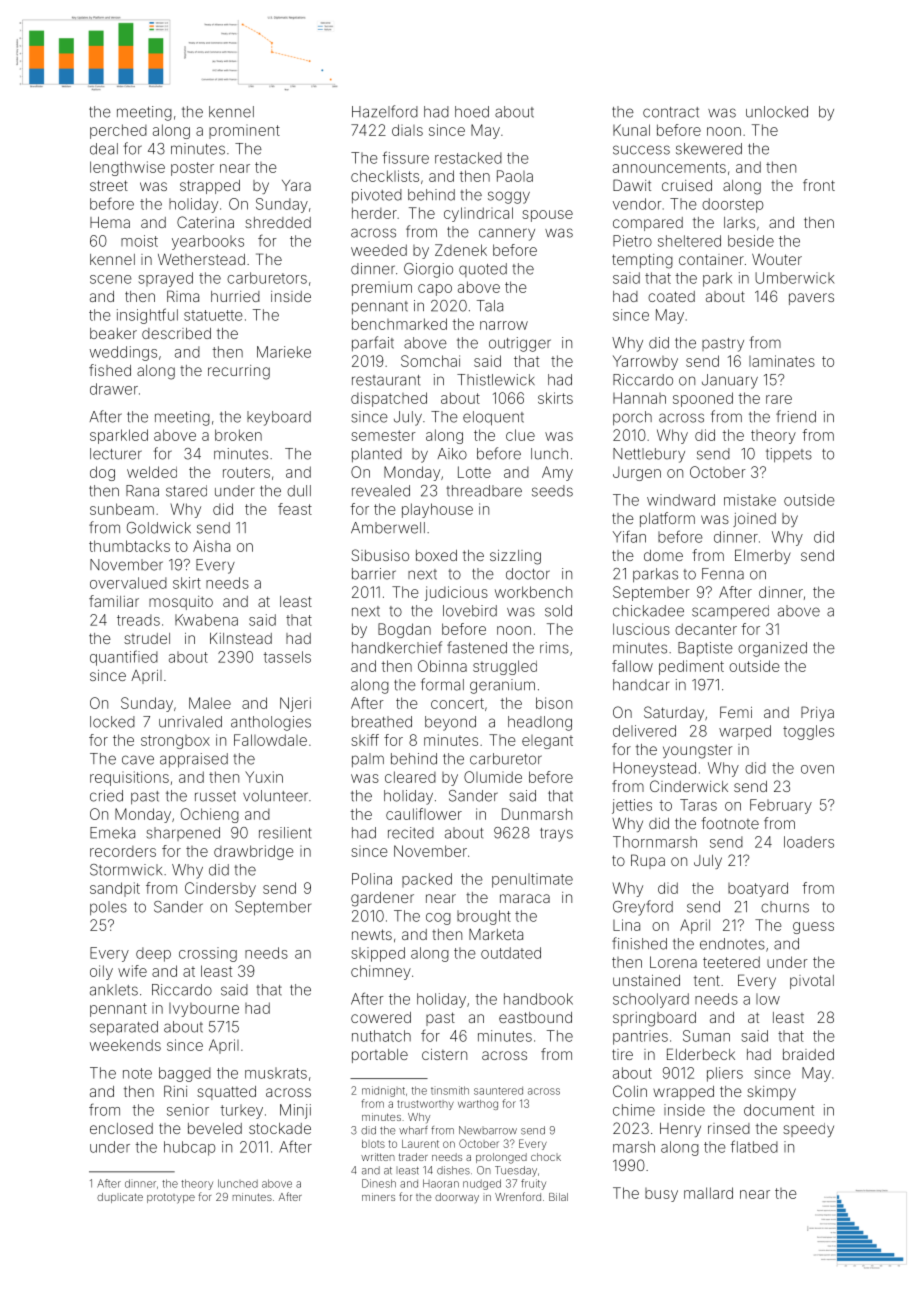 The width and height of the page is (924, 1308). I want to click on Kunal, so click(631, 130).
